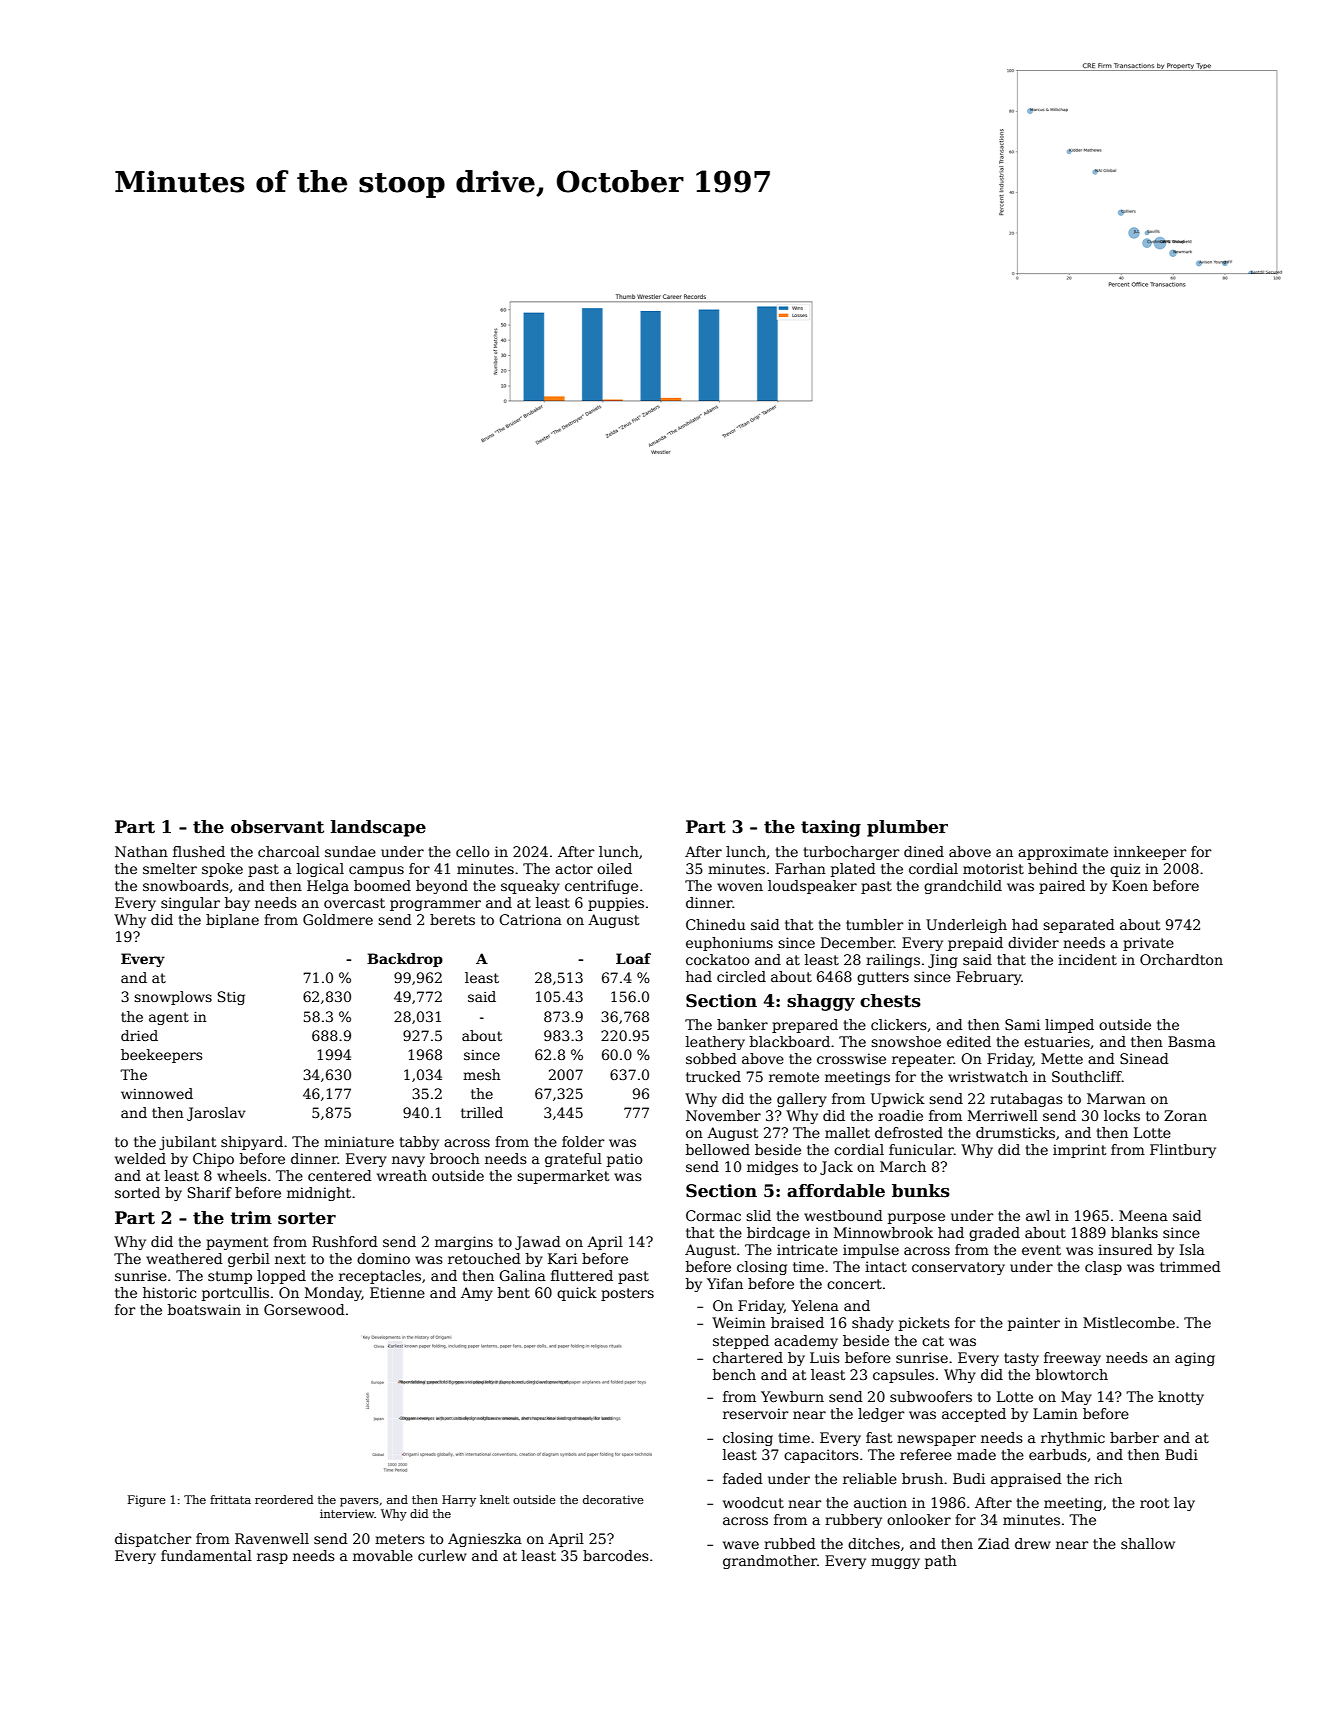  Describe the element at coordinates (304, 1309) in the document. I see `Gorsewood` at that location.
